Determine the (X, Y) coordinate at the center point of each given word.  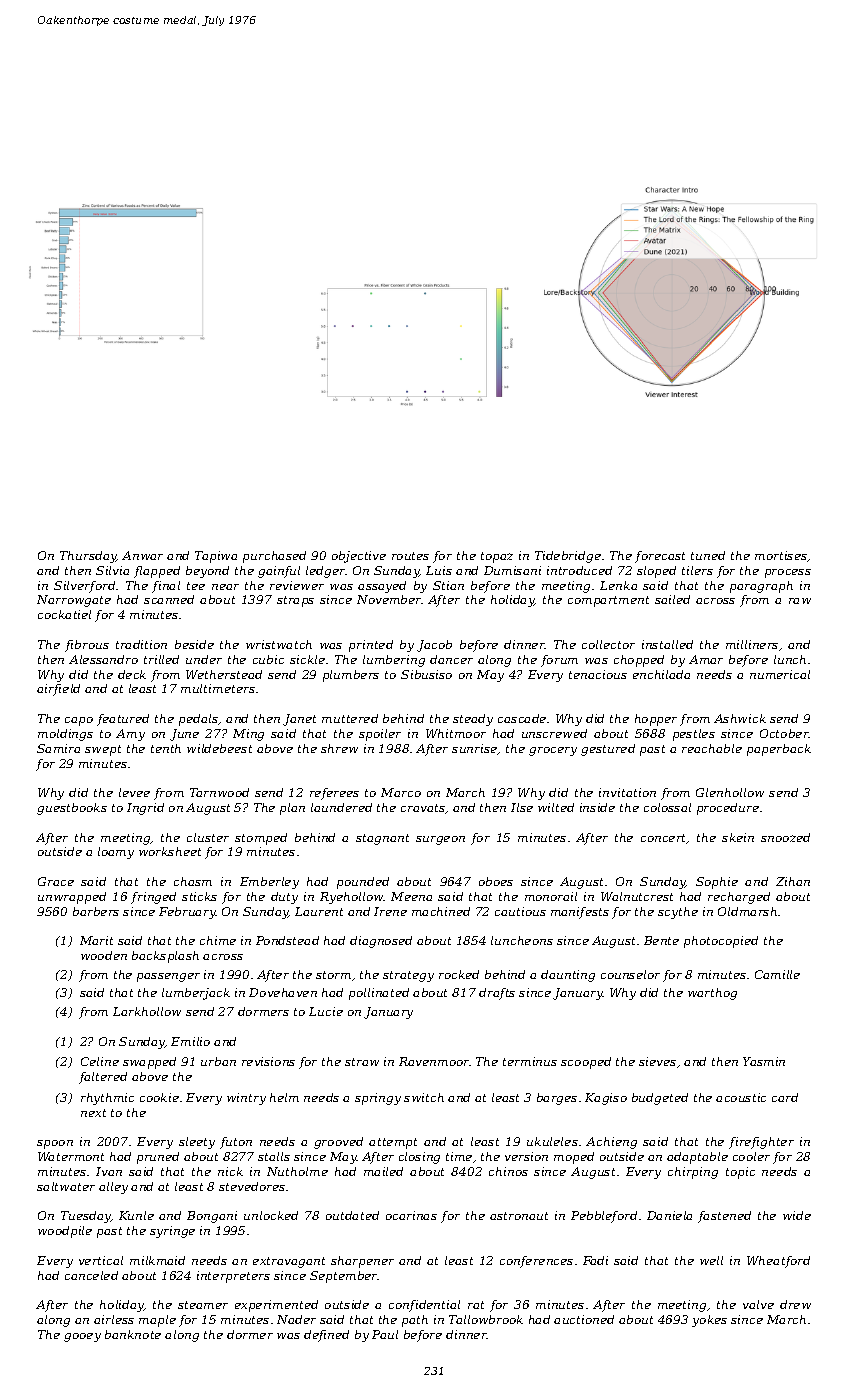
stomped (261, 839)
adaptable (697, 1158)
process (788, 573)
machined (441, 911)
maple (157, 1321)
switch (424, 1097)
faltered (103, 1078)
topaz (497, 557)
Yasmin (764, 1061)
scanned (169, 599)
